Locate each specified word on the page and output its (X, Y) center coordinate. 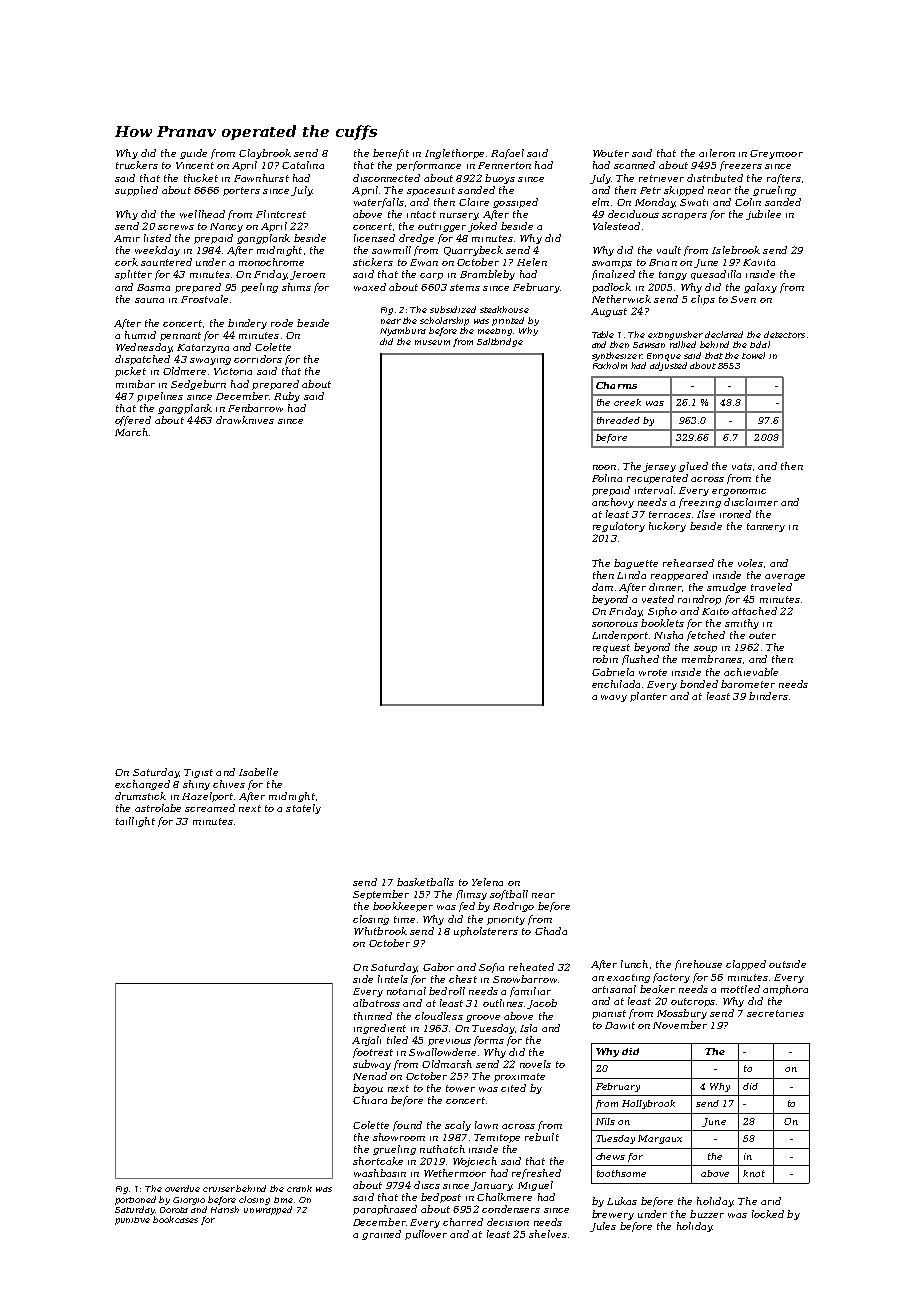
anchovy (613, 503)
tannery (766, 527)
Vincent (195, 165)
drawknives (245, 420)
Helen (532, 262)
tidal (760, 344)
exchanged (142, 785)
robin (605, 659)
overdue (182, 1188)
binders (768, 696)
